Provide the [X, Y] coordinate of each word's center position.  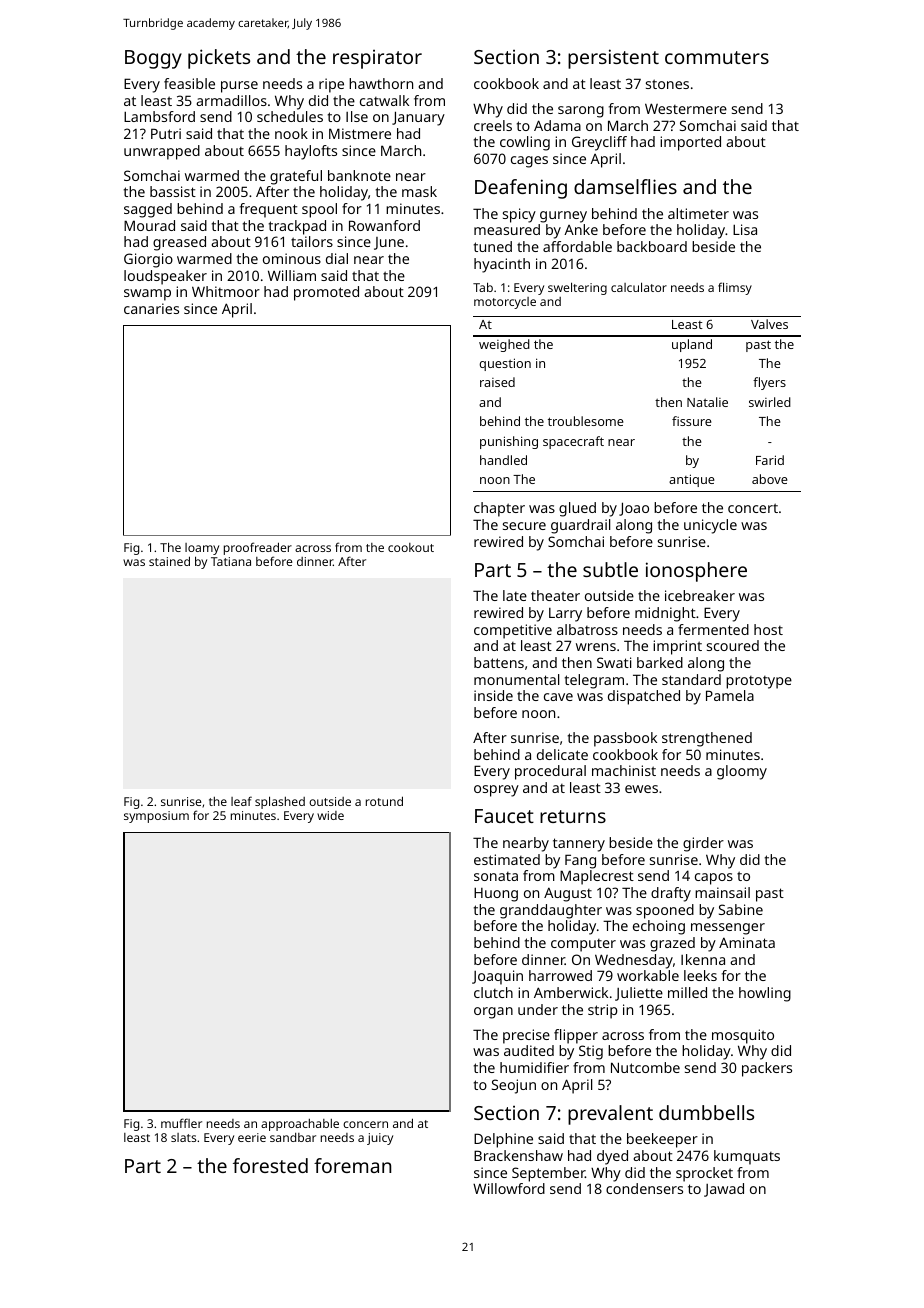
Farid [770, 460]
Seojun [514, 1086]
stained [169, 561]
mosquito [743, 1036]
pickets [219, 59]
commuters [717, 57]
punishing [509, 442]
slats [183, 1137]
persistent [613, 59]
